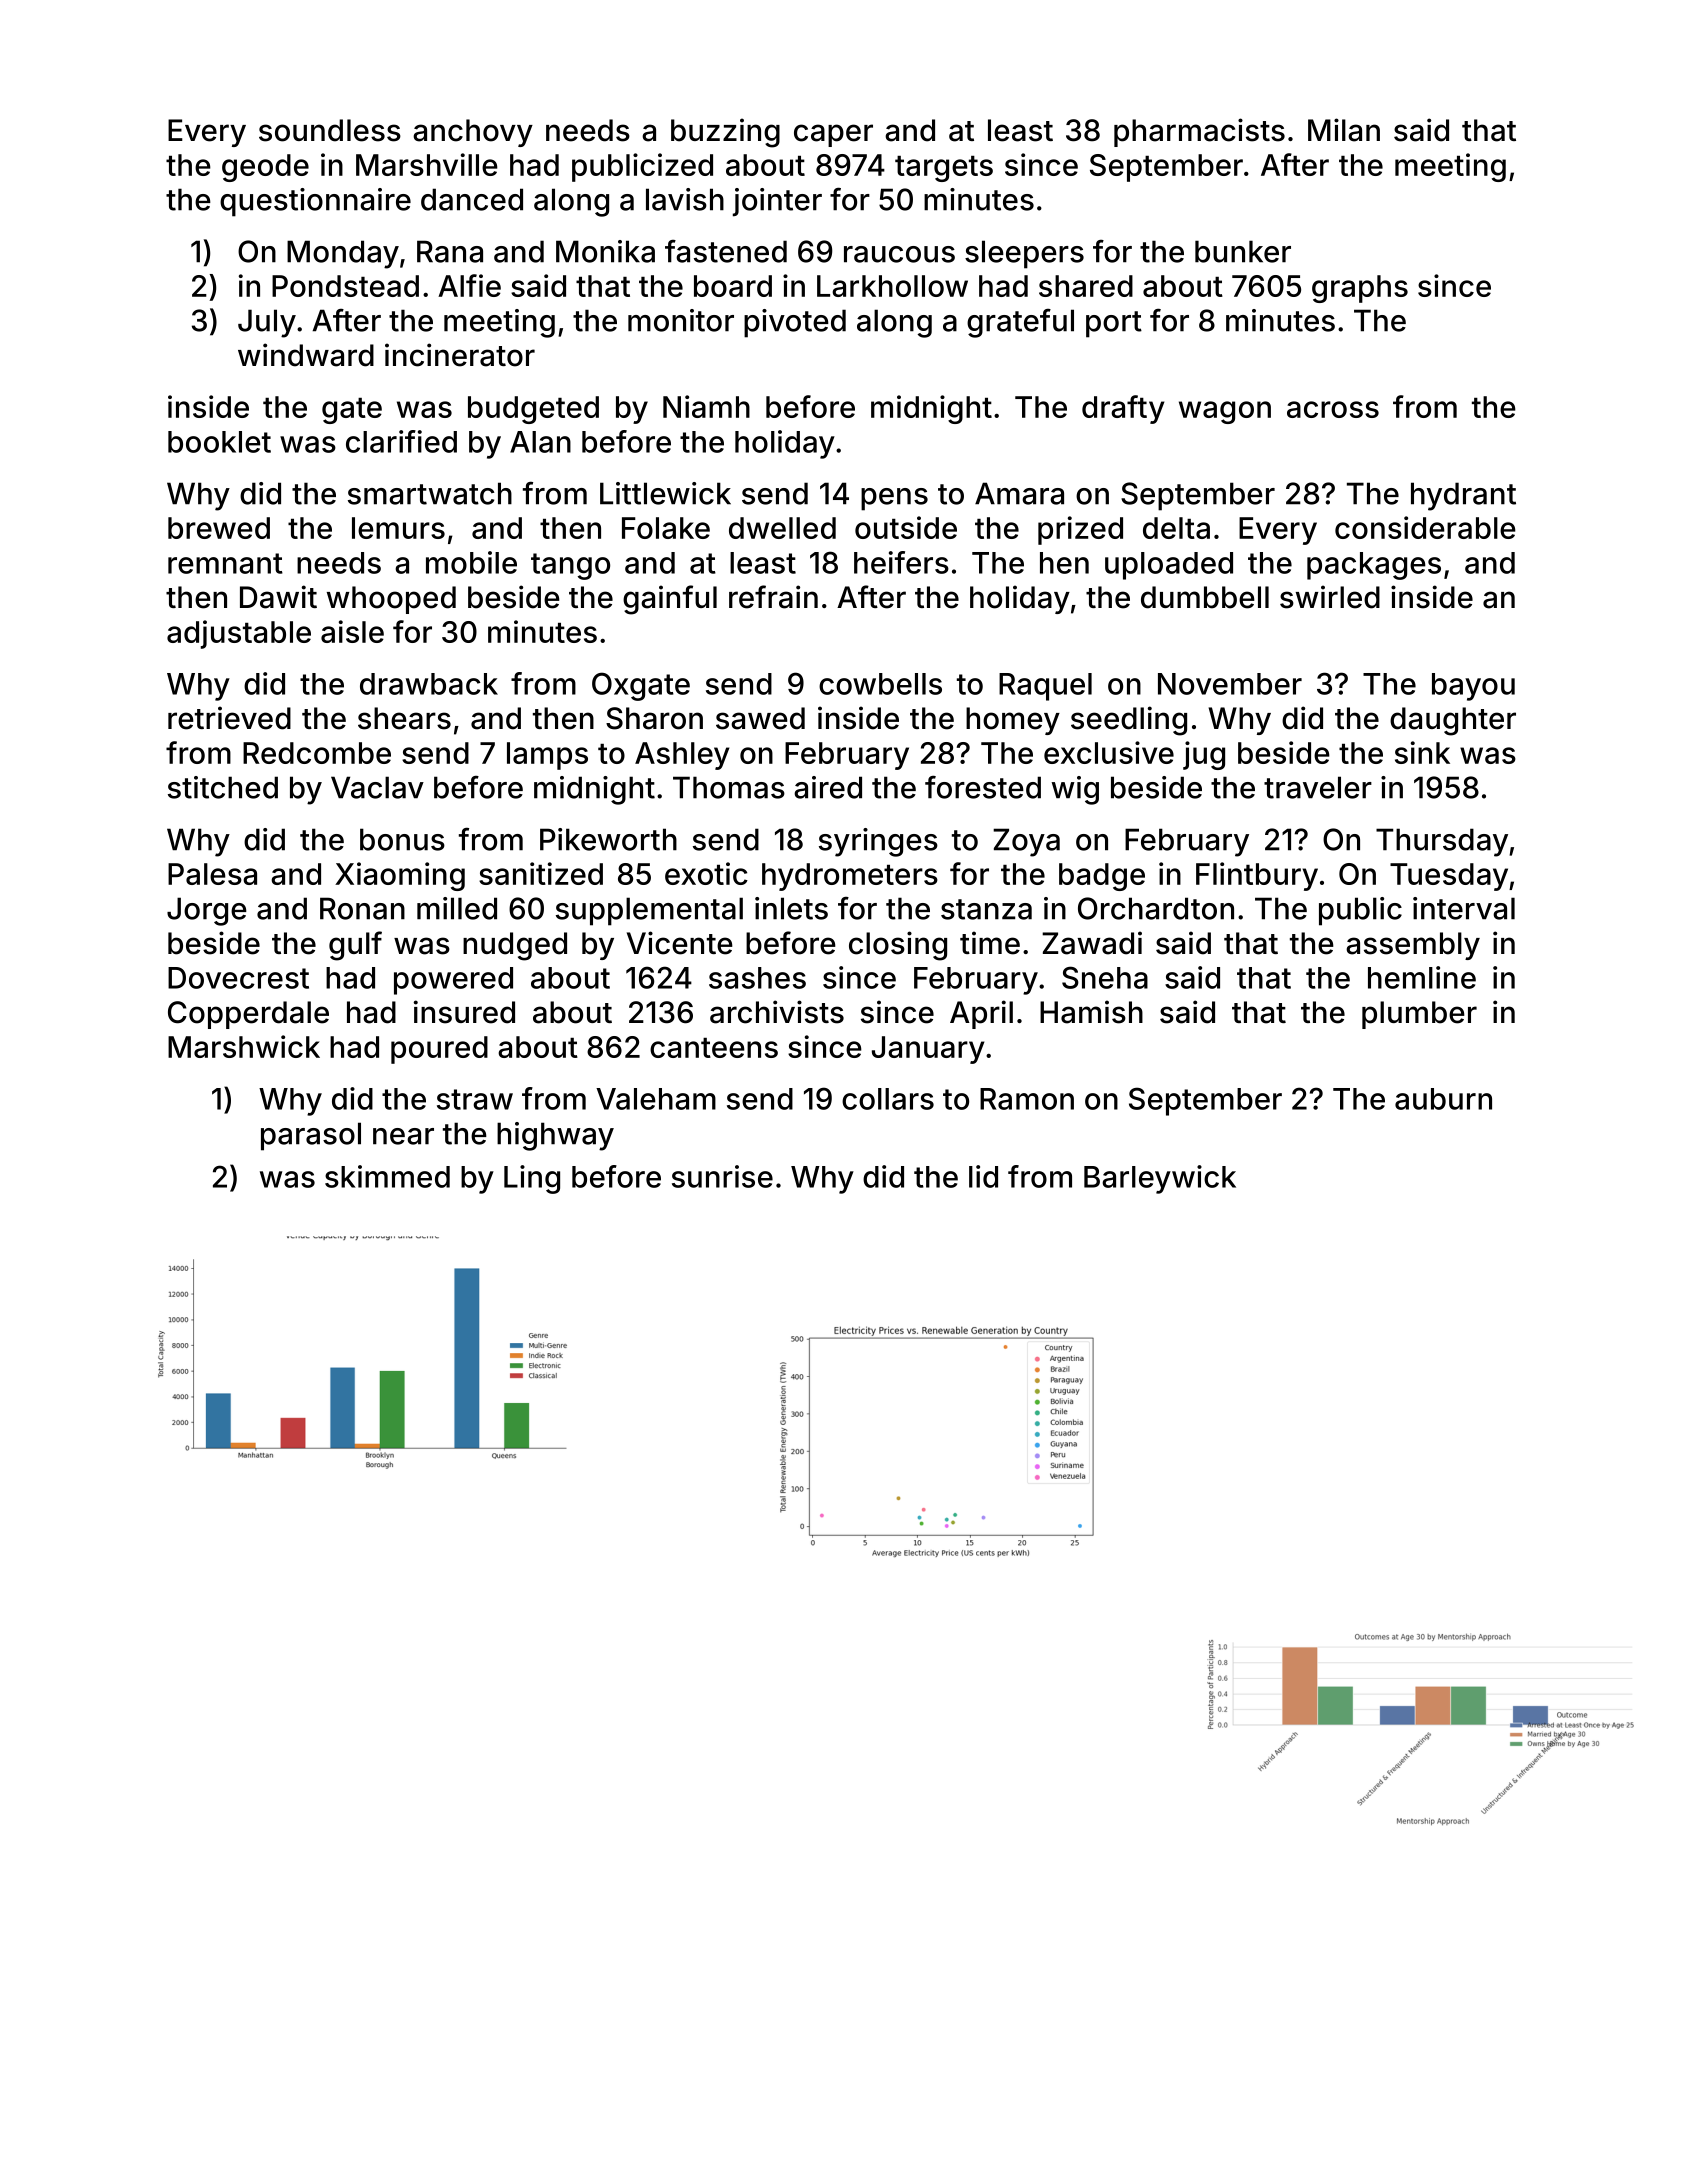 The image size is (1683, 2178). What do you see at coordinates (330, 130) in the page?
I see `soundless` at bounding box center [330, 130].
